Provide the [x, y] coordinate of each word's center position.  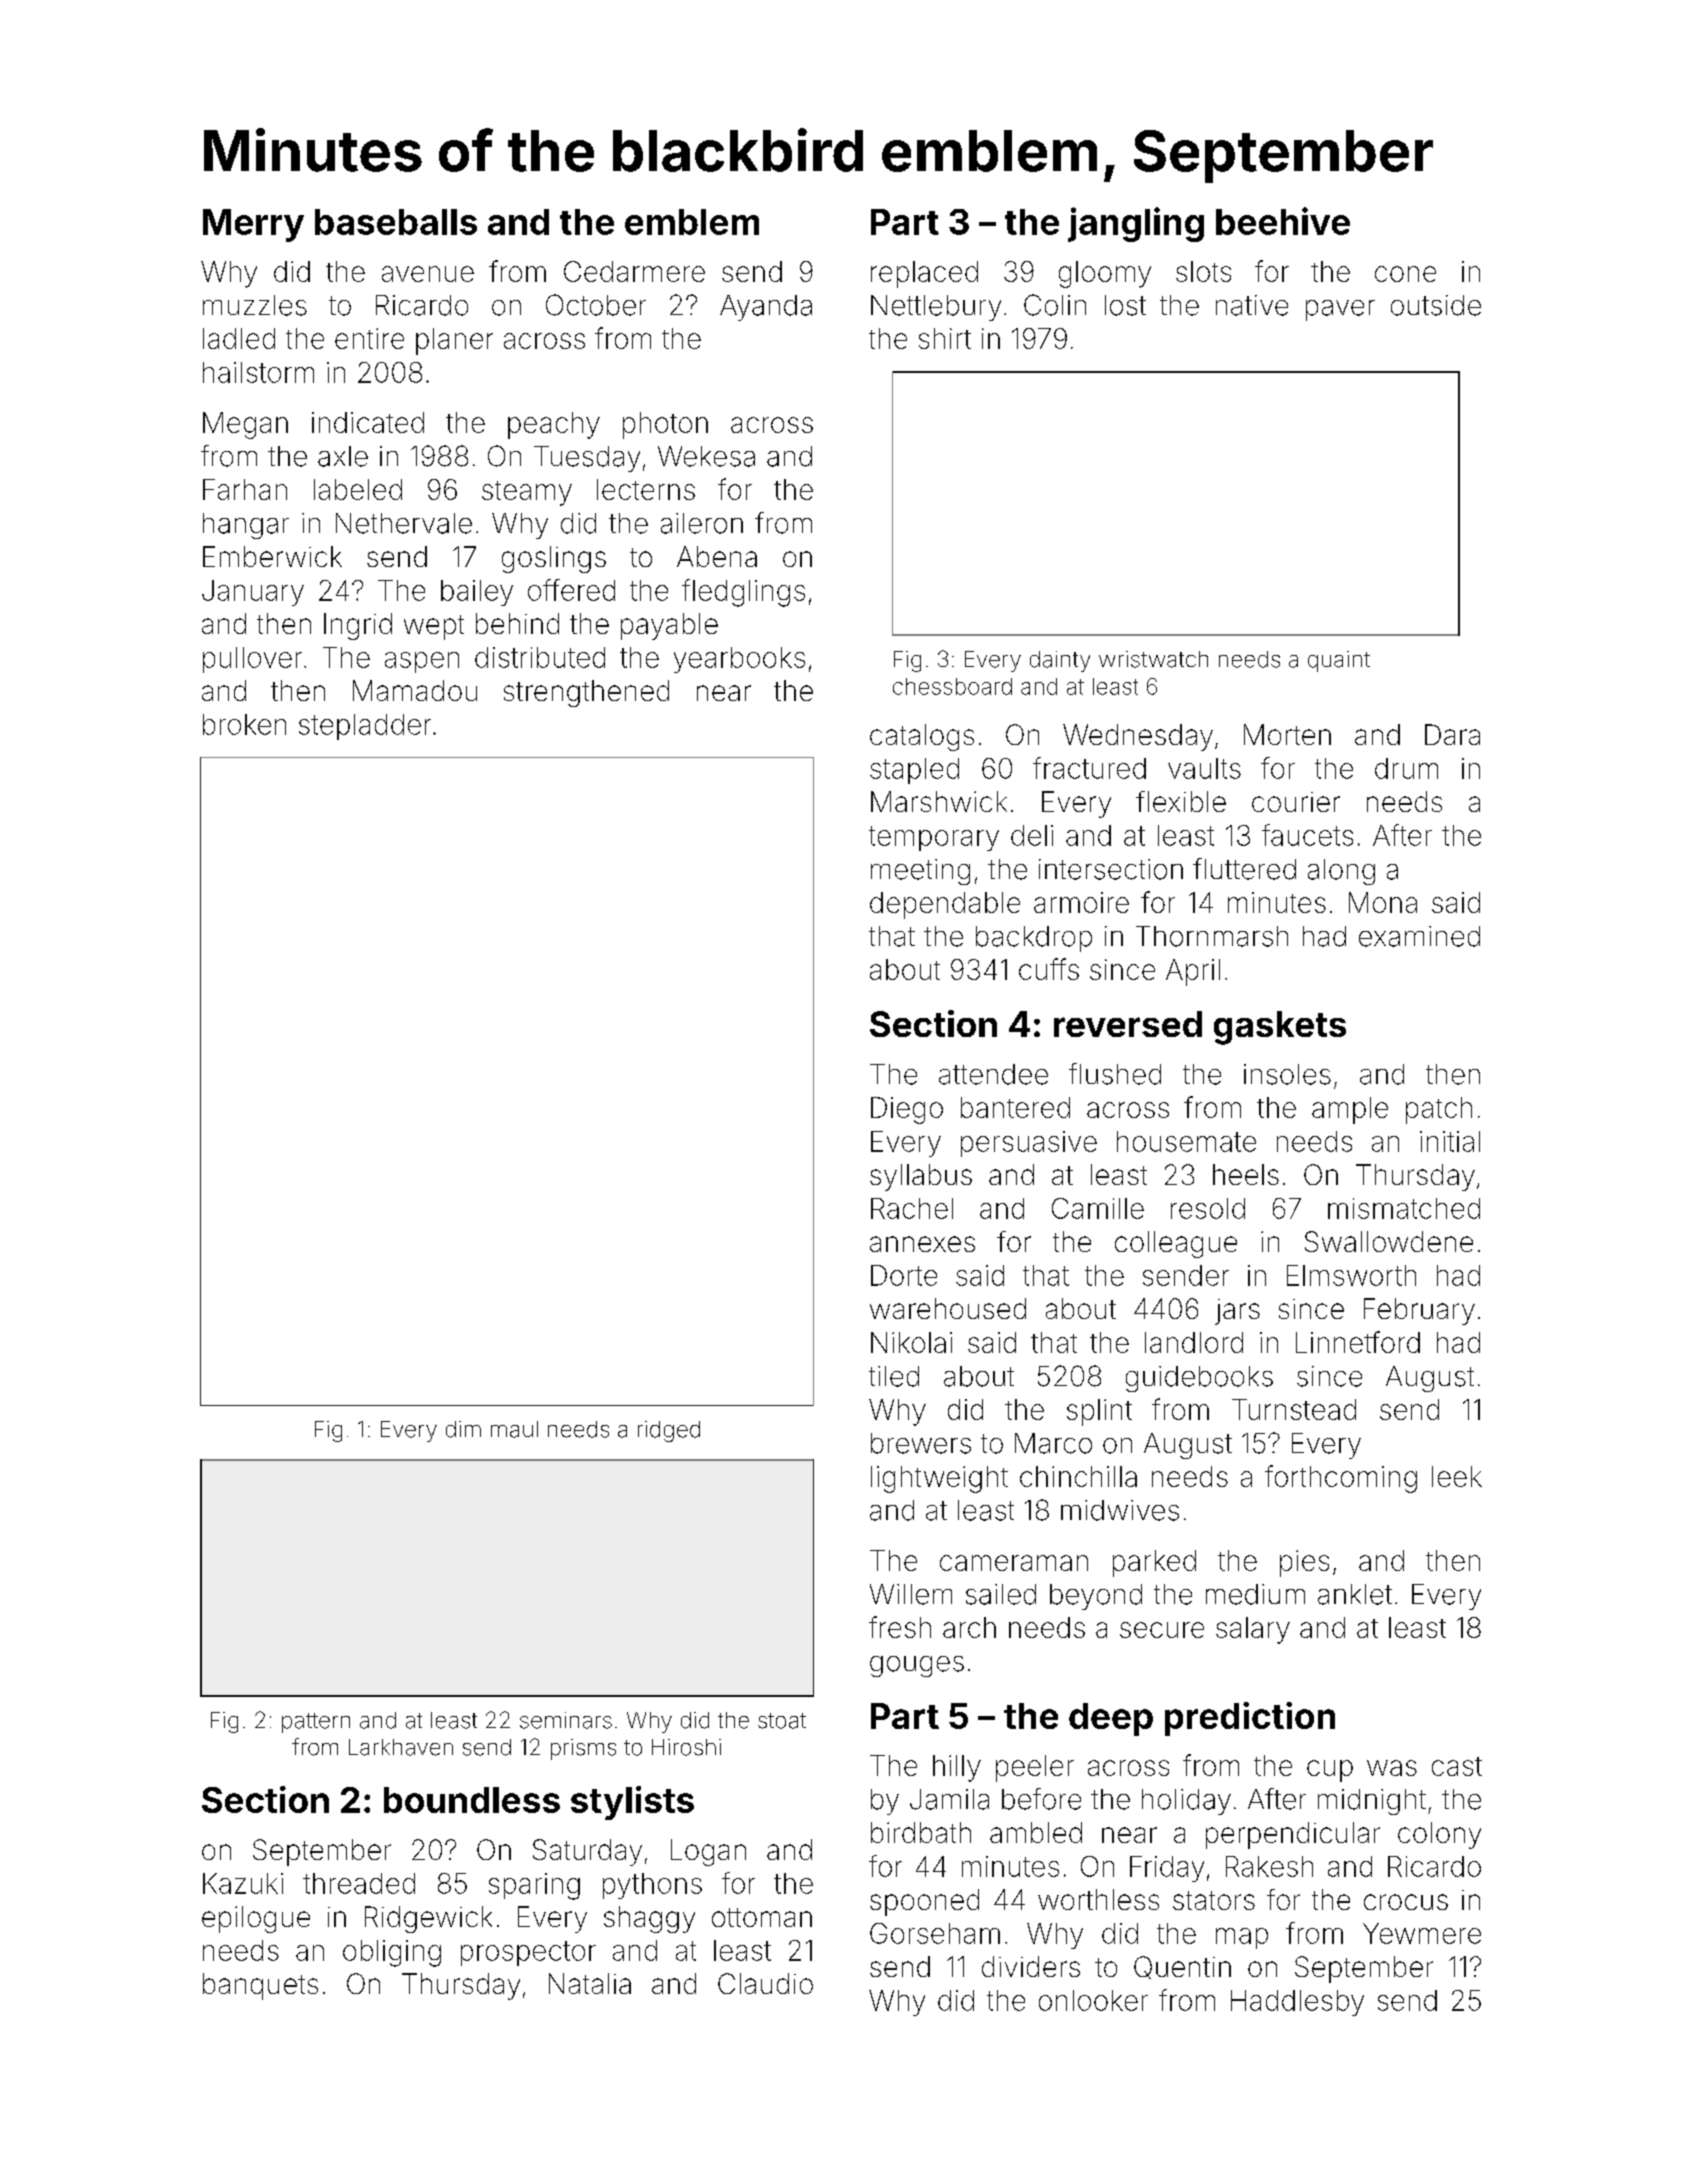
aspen [422, 662]
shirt [945, 338]
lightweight [939, 1479]
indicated [368, 422]
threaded [359, 1883]
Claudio [765, 1983]
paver [1340, 310]
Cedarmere [634, 271]
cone [1405, 274]
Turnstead [1294, 1409]
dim [463, 1429]
